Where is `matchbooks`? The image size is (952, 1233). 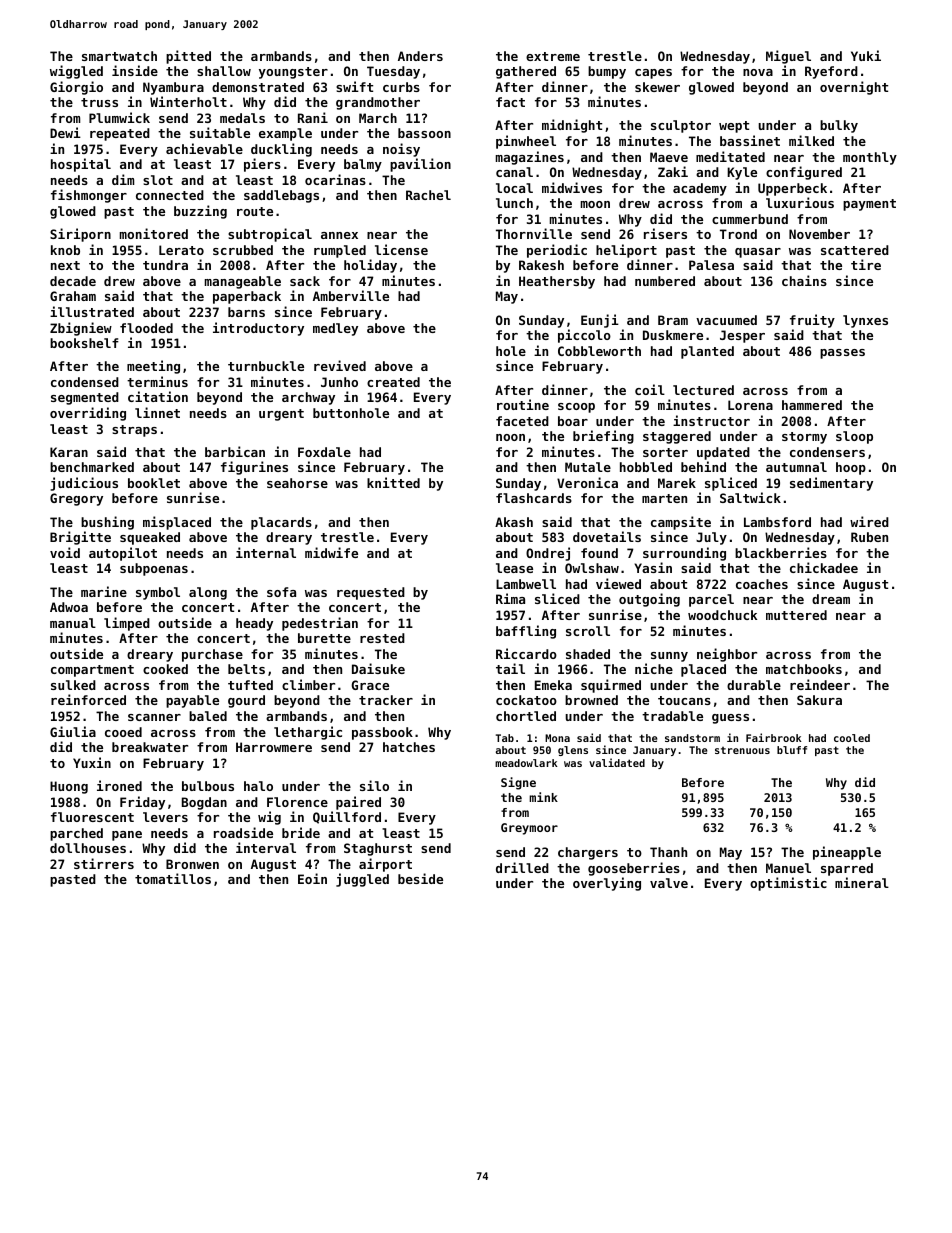
matchbooks is located at coordinates (804, 669).
